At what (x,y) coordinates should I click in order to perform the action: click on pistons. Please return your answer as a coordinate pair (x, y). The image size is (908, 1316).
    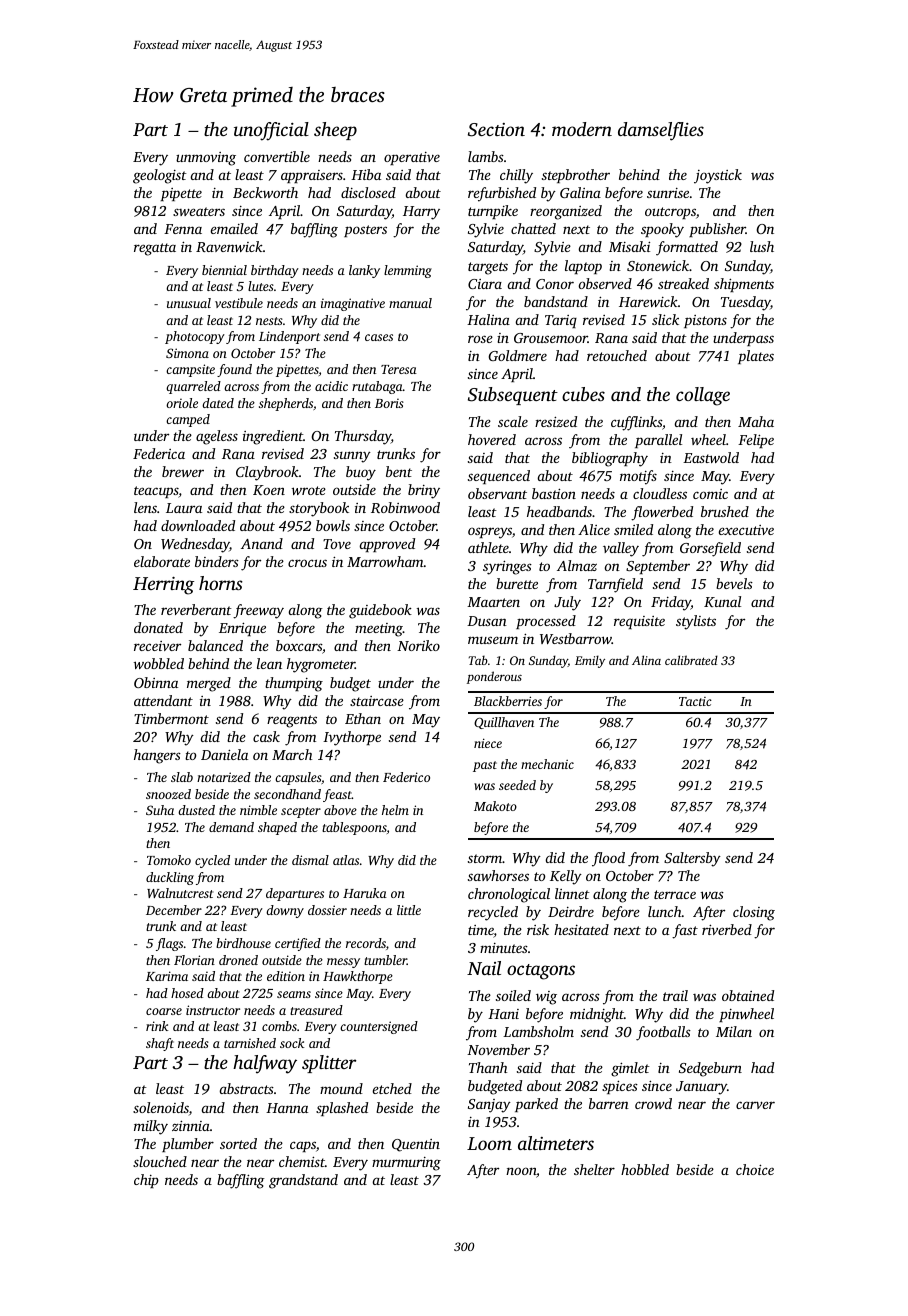
    Looking at the image, I should click on (705, 321).
